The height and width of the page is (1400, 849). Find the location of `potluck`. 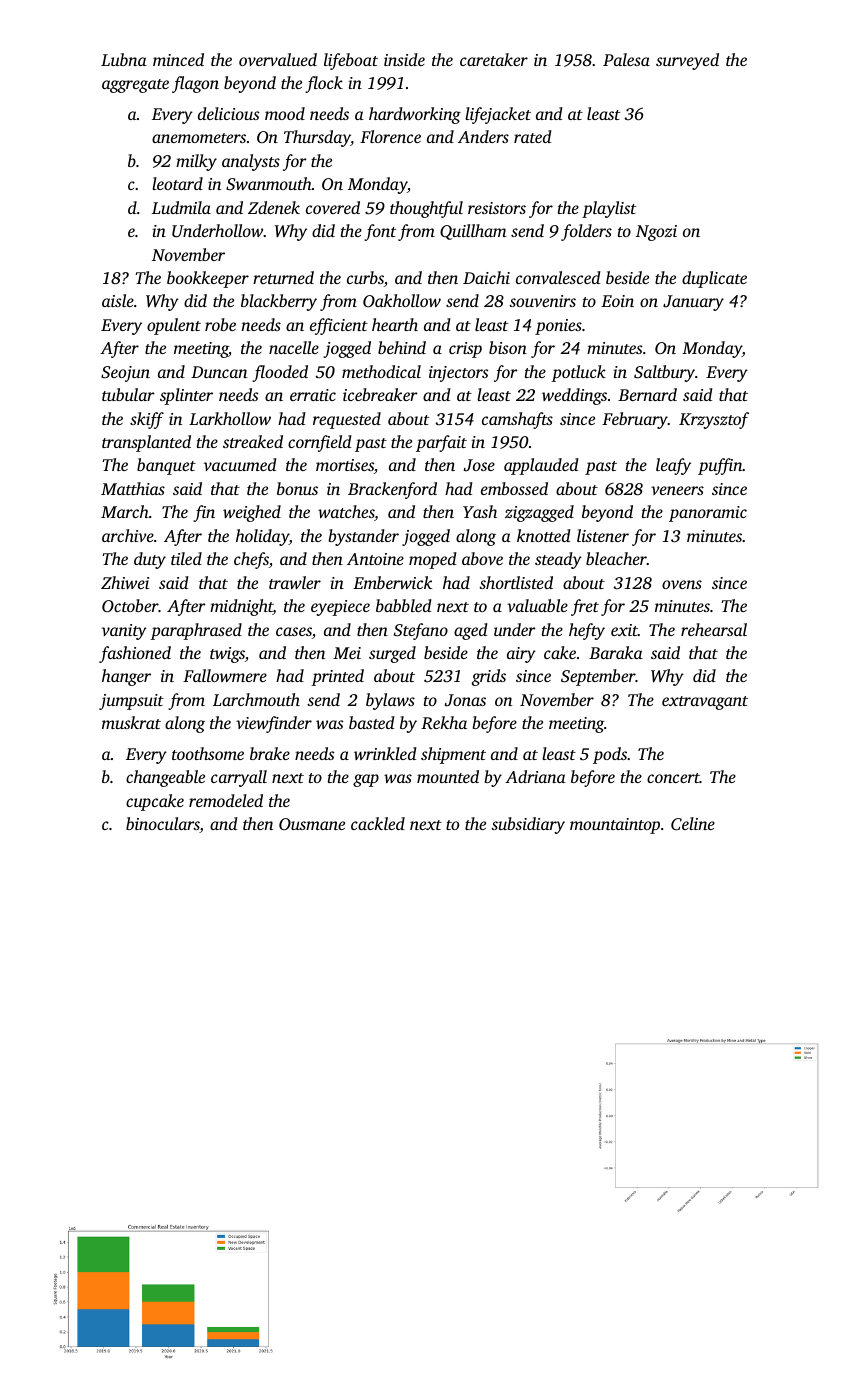

potluck is located at coordinates (578, 373).
